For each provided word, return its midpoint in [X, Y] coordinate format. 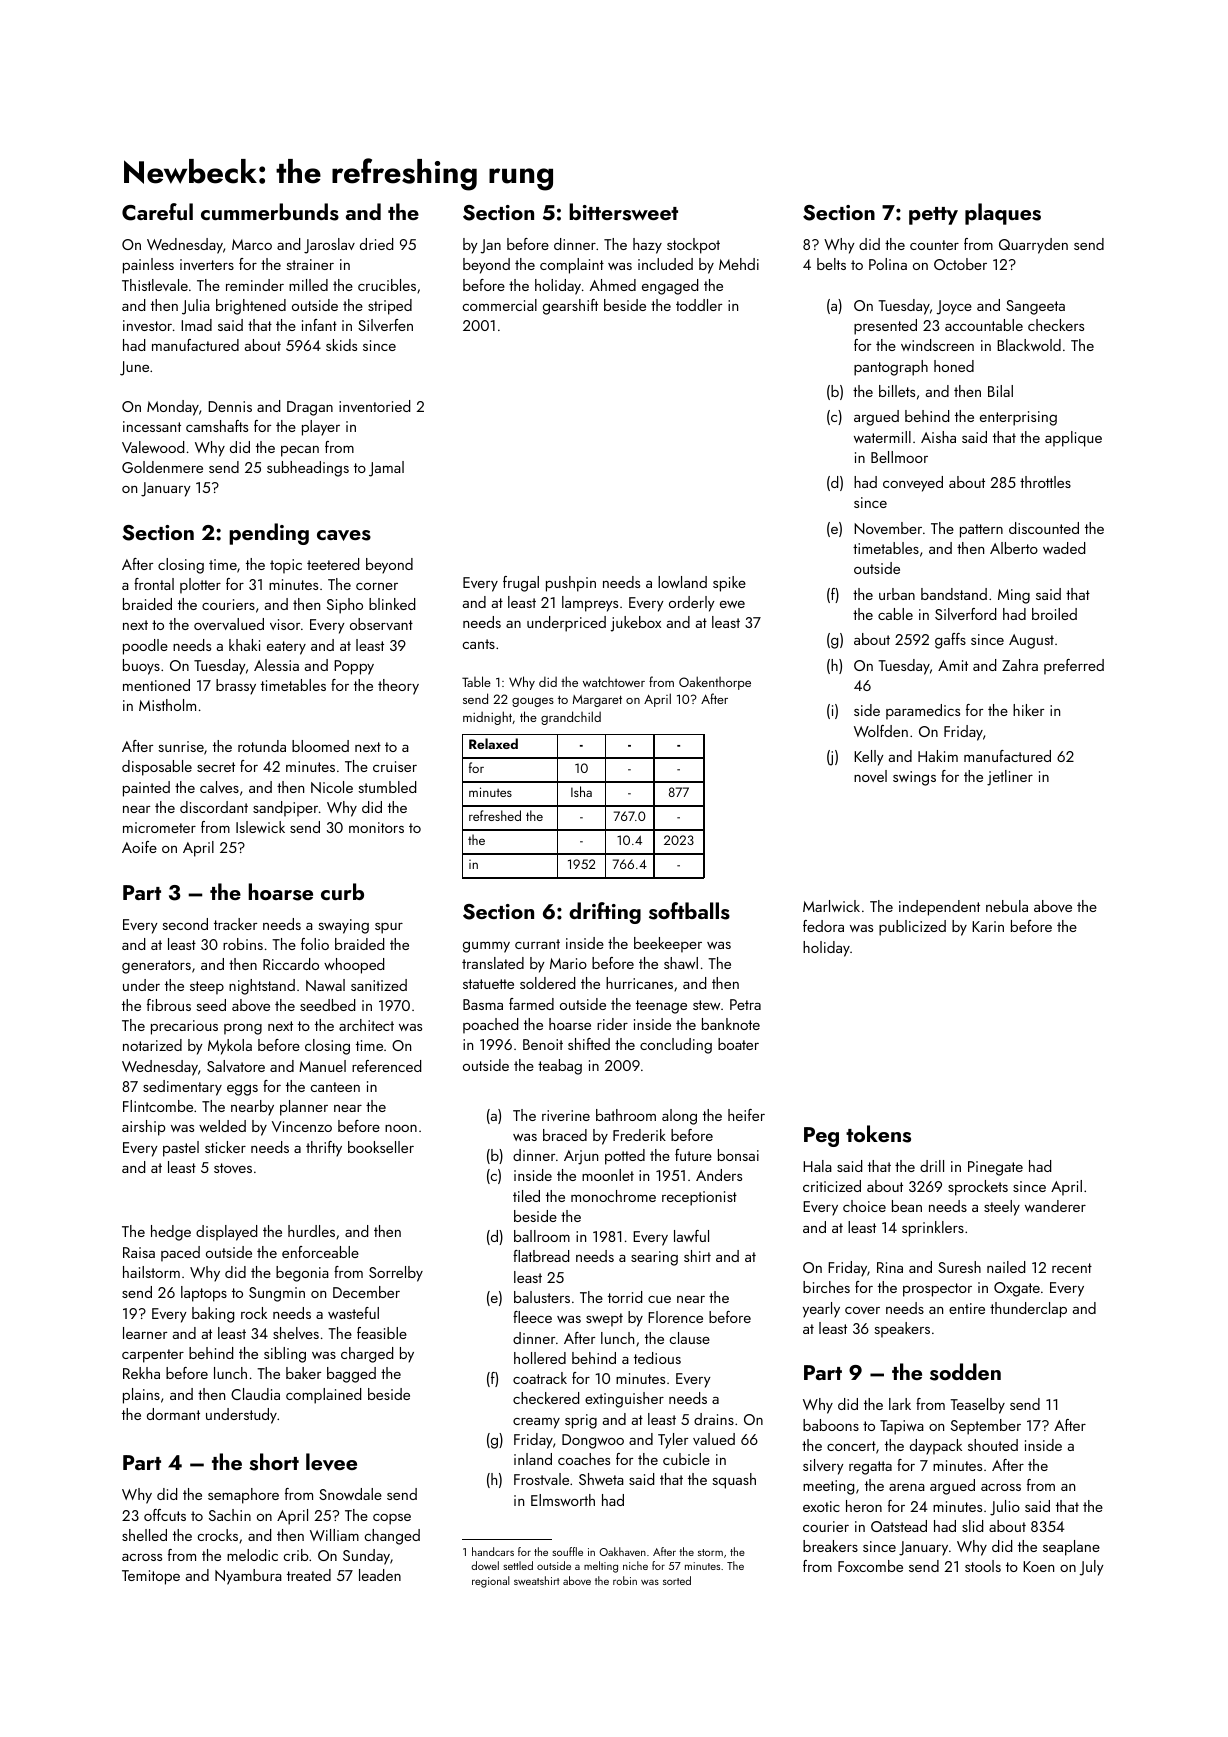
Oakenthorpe [715, 683]
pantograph [891, 368]
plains [141, 1396]
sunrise [181, 746]
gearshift [570, 307]
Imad [196, 325]
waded [1064, 548]
